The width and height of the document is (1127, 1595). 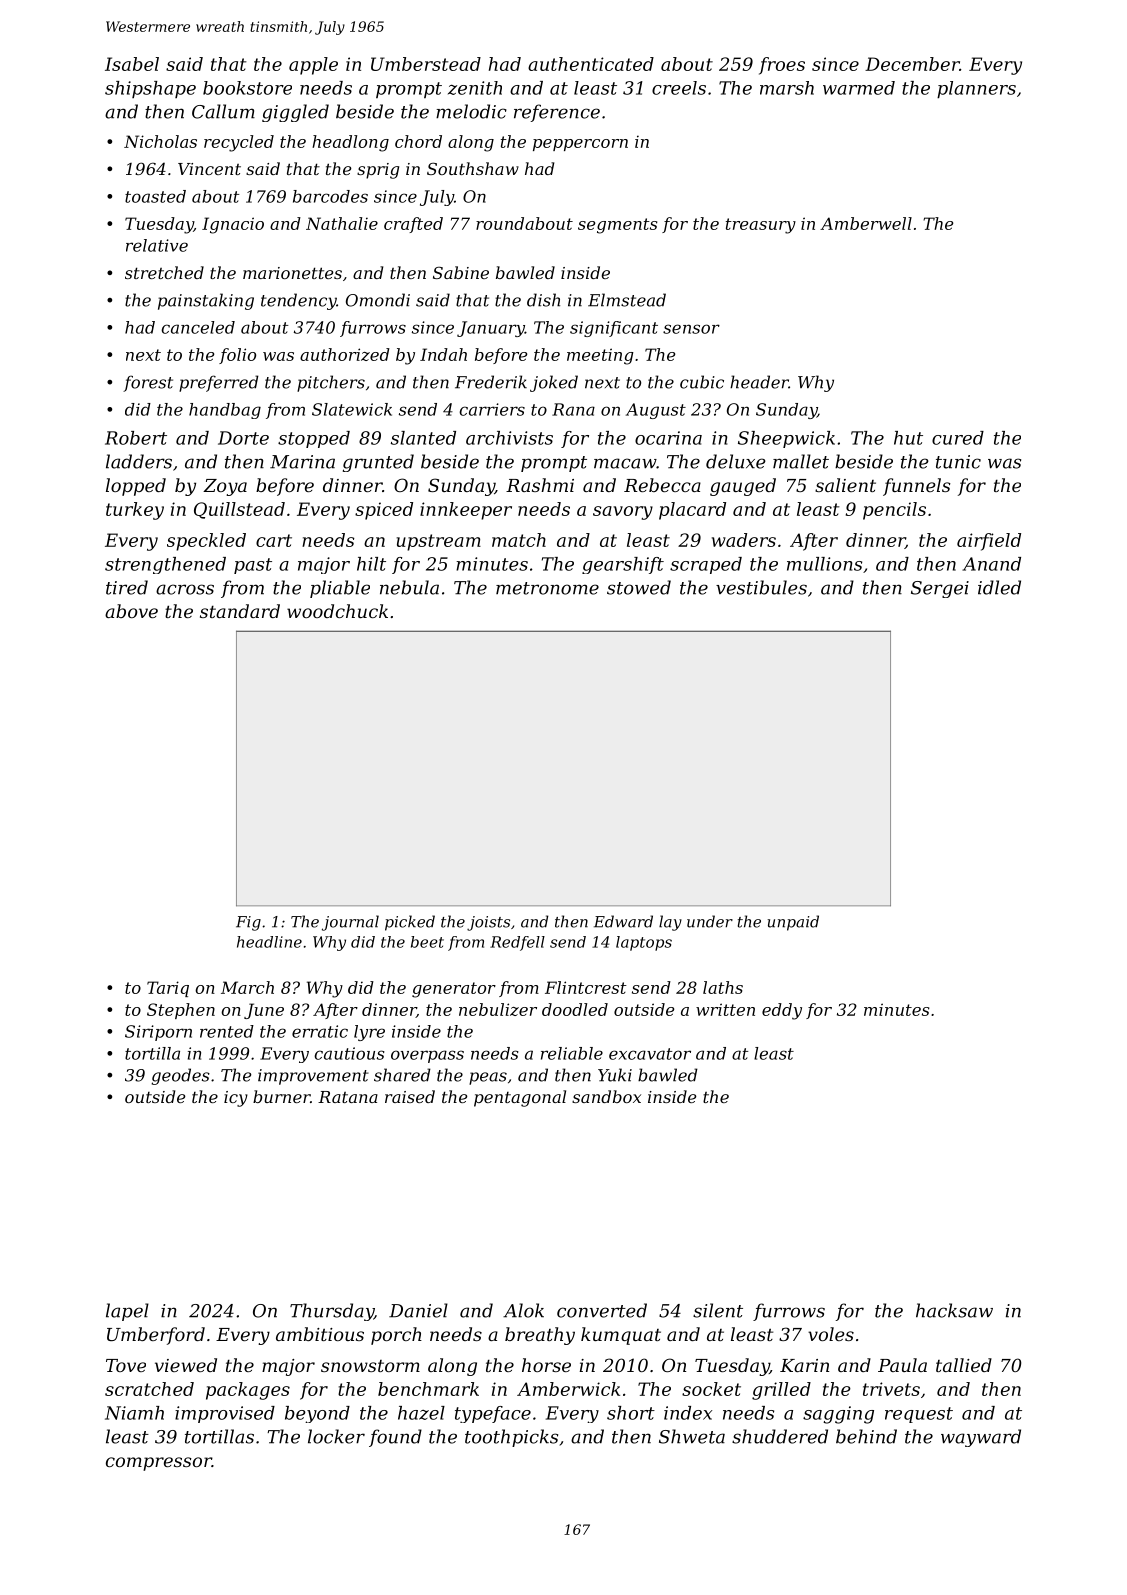 I want to click on porch, so click(x=396, y=1336).
